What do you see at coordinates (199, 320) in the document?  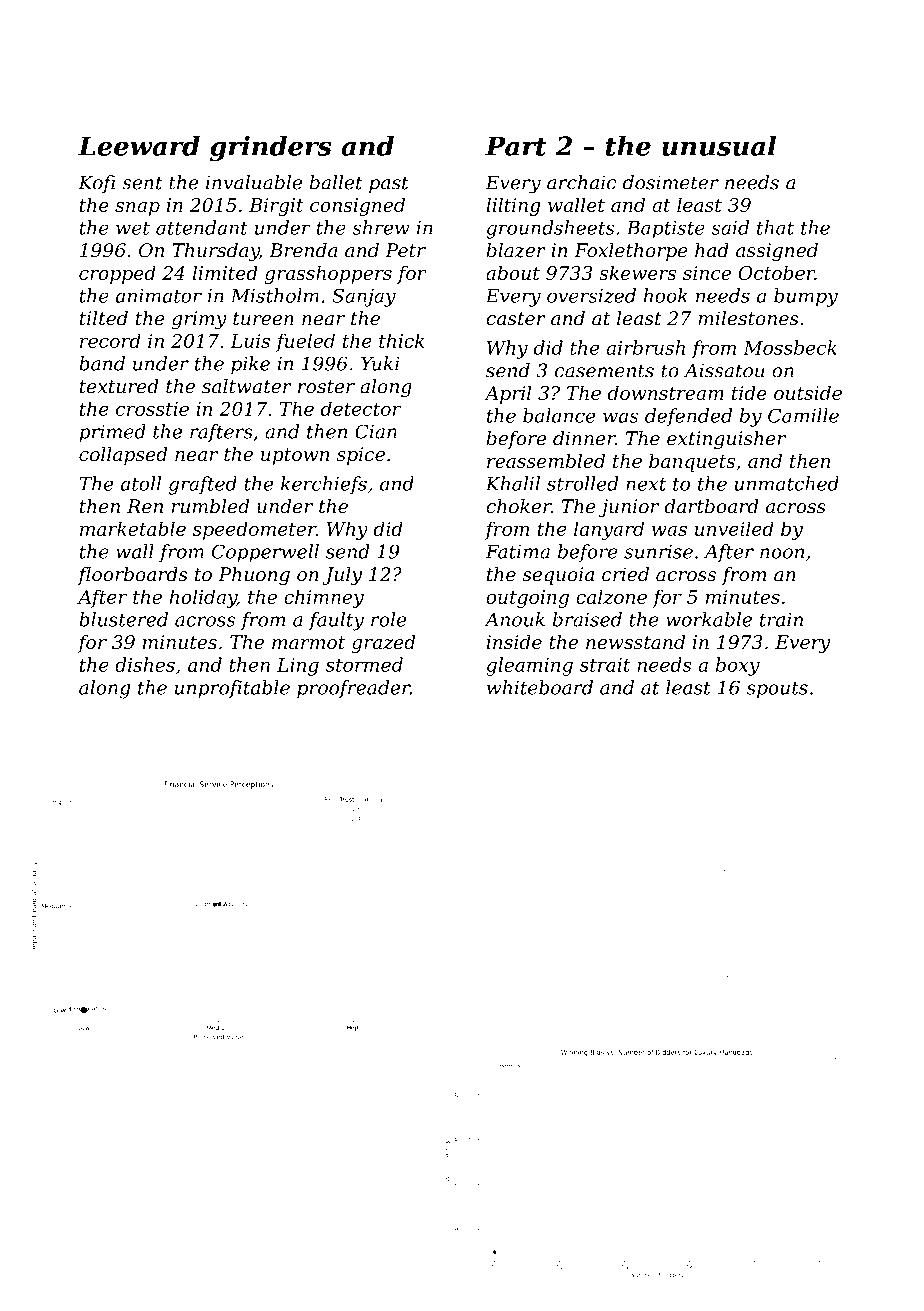 I see `grimy` at bounding box center [199, 320].
